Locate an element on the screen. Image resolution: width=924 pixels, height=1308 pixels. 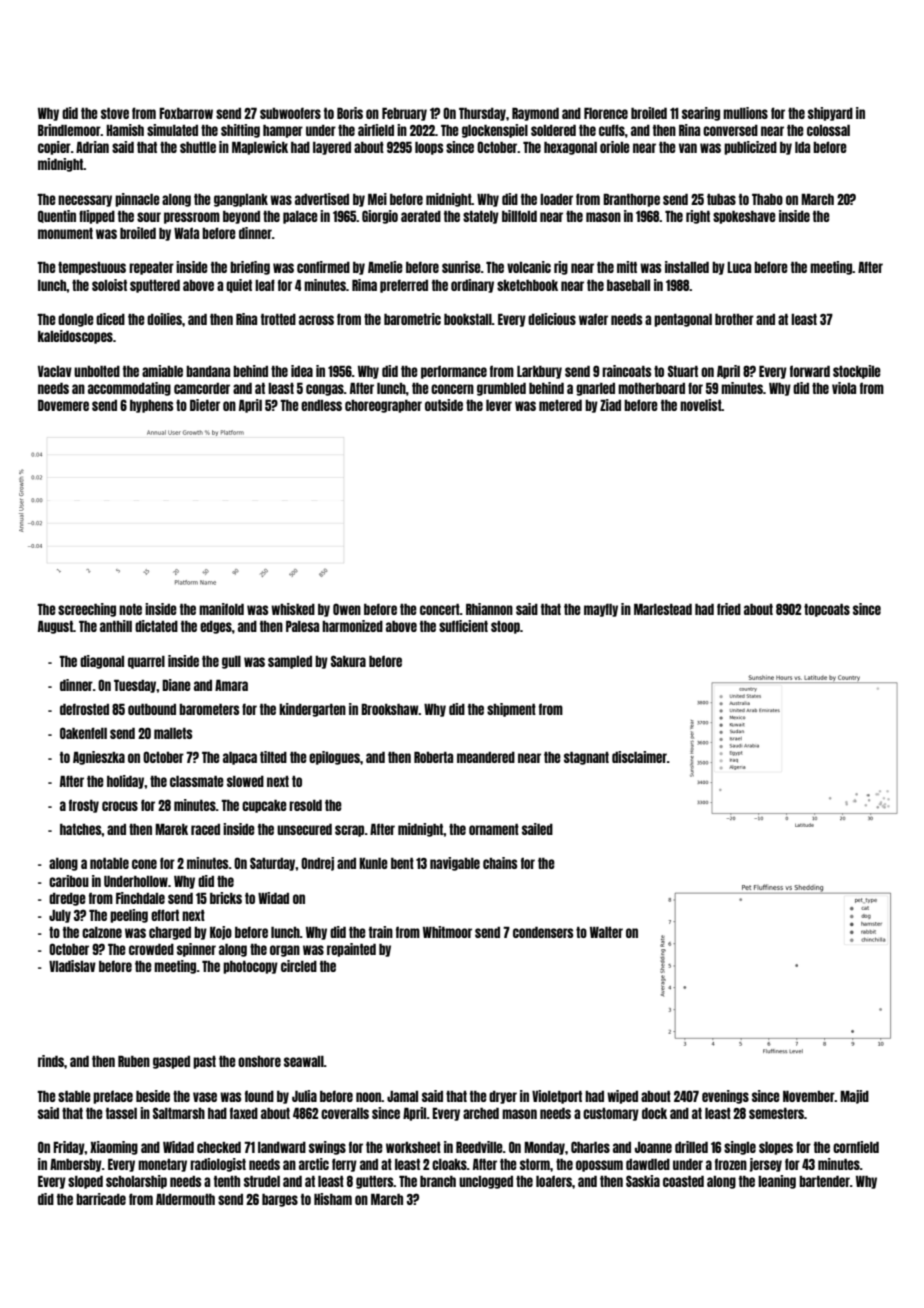
repeater is located at coordinates (151, 268).
